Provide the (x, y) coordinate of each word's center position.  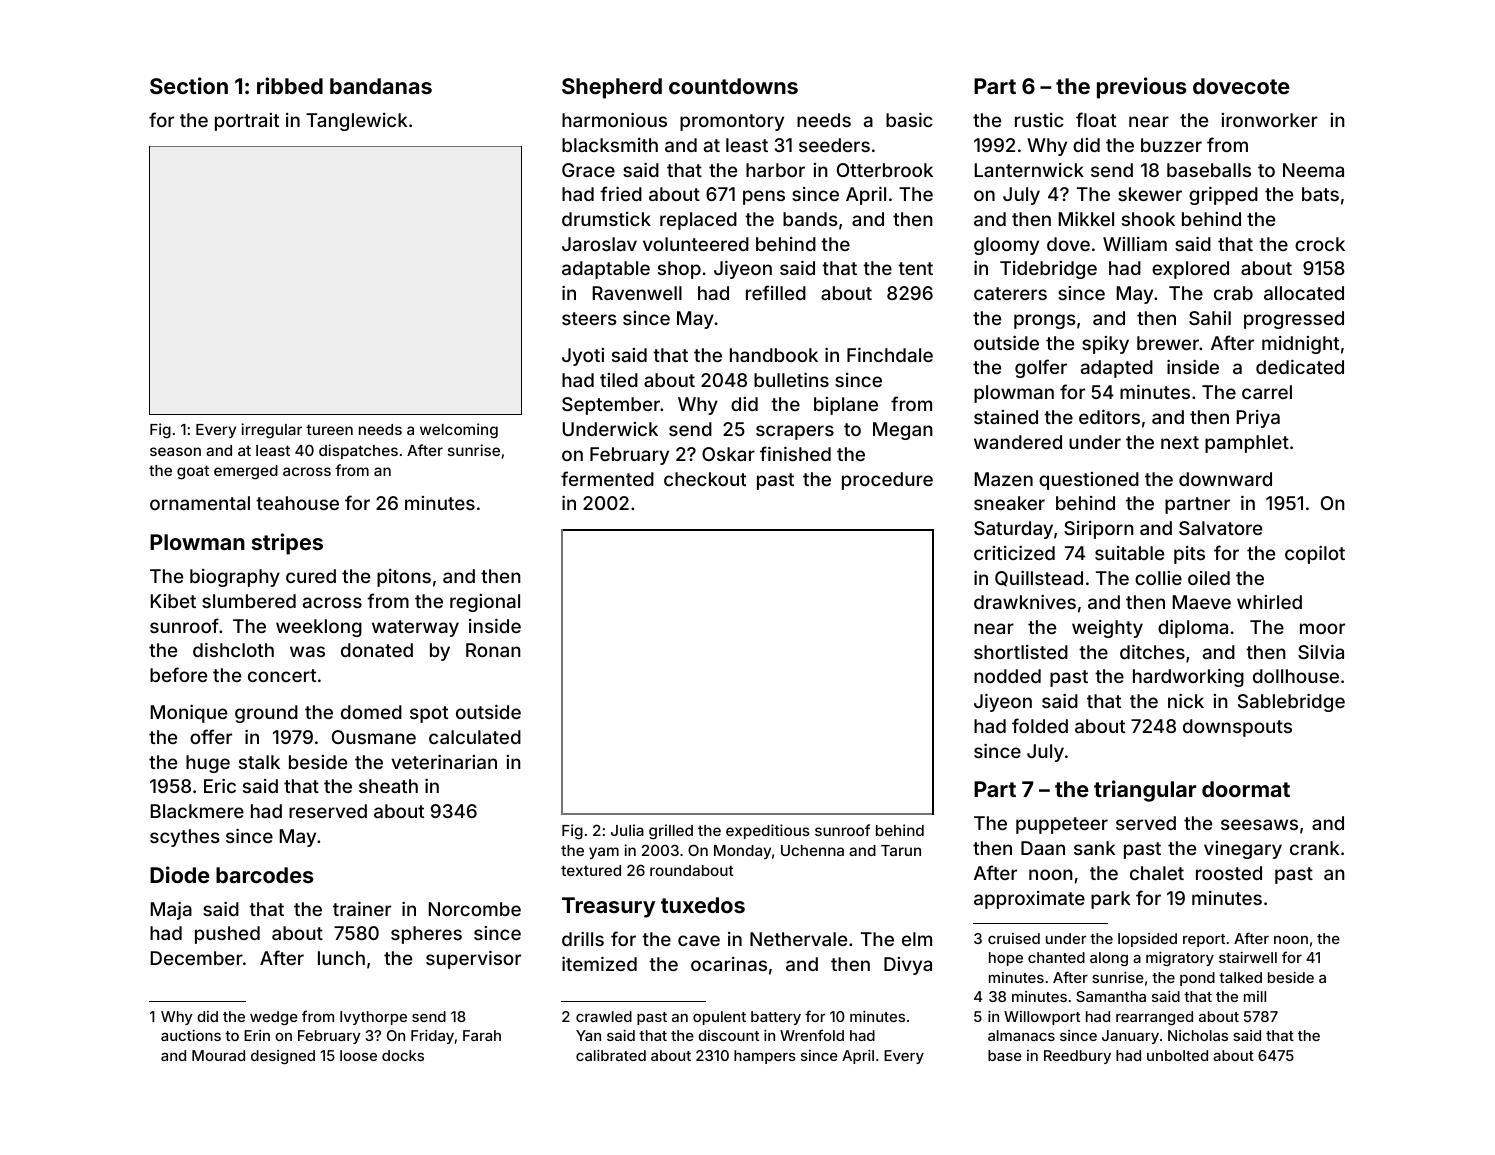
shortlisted (1021, 652)
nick (1186, 701)
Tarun (901, 850)
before (178, 674)
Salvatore (1220, 528)
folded (1040, 725)
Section (189, 85)
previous (1142, 88)
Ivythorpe (373, 1018)
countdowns (733, 86)
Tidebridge (1048, 270)
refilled (776, 292)
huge (208, 764)
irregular (271, 431)
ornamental (200, 503)
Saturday (1013, 530)
